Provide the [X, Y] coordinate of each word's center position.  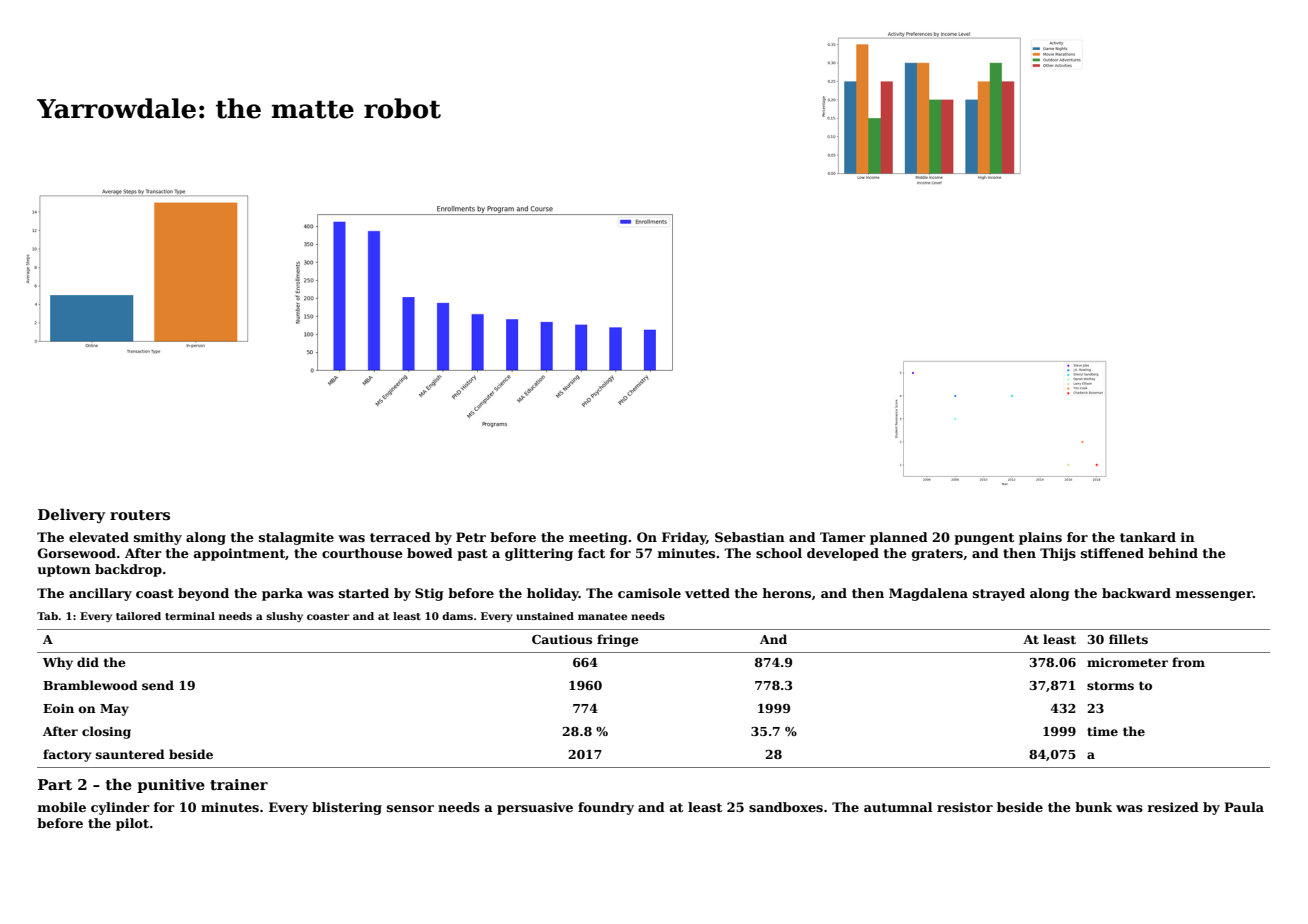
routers [140, 515]
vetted [707, 593]
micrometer [1127, 662]
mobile [62, 807]
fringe [618, 640]
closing [106, 732]
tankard [1148, 537]
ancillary [100, 594]
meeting [598, 538]
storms [1110, 685]
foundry [606, 808]
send [158, 685]
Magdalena [928, 594]
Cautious [562, 639]
